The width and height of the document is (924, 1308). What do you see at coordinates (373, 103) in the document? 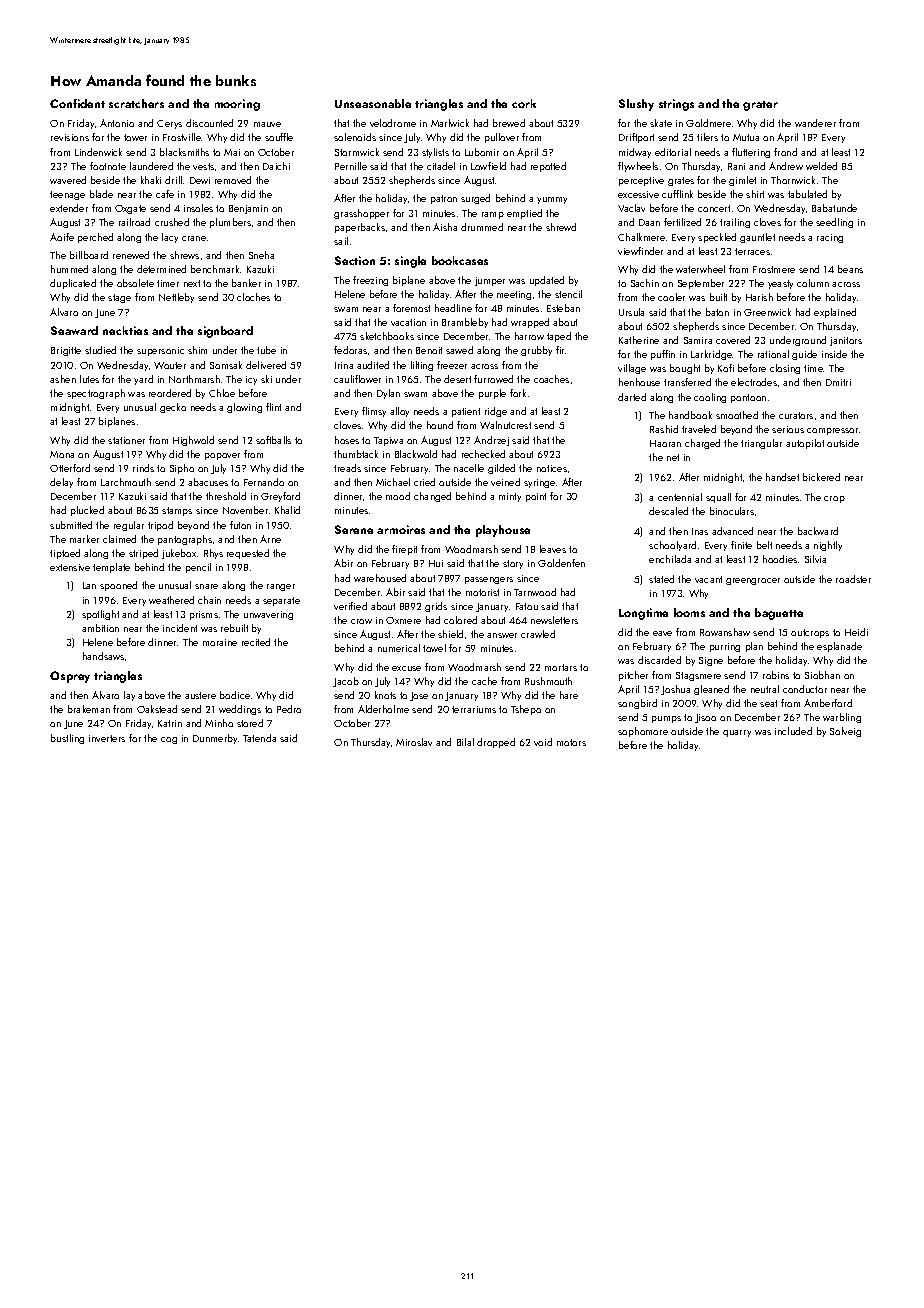
I see `Unseasonable` at bounding box center [373, 103].
